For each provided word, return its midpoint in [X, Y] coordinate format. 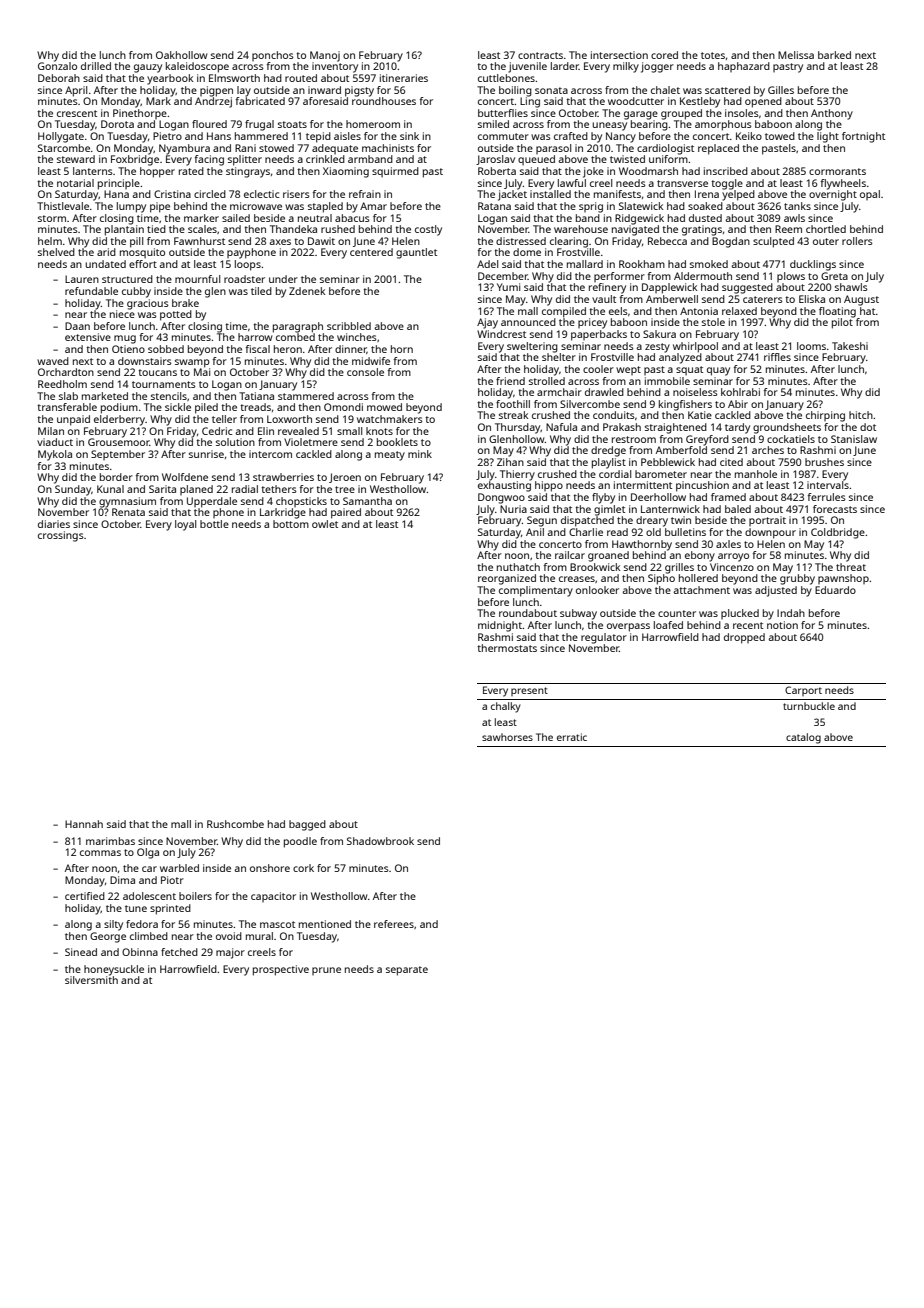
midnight [500, 626]
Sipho [661, 579]
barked [834, 55]
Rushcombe [235, 824]
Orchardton [66, 372]
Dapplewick [669, 288]
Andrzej [213, 102]
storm [52, 218]
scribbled [349, 326]
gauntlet [416, 253]
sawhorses [507, 737]
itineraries [404, 78]
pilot [842, 323]
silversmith [91, 980]
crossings [61, 536]
